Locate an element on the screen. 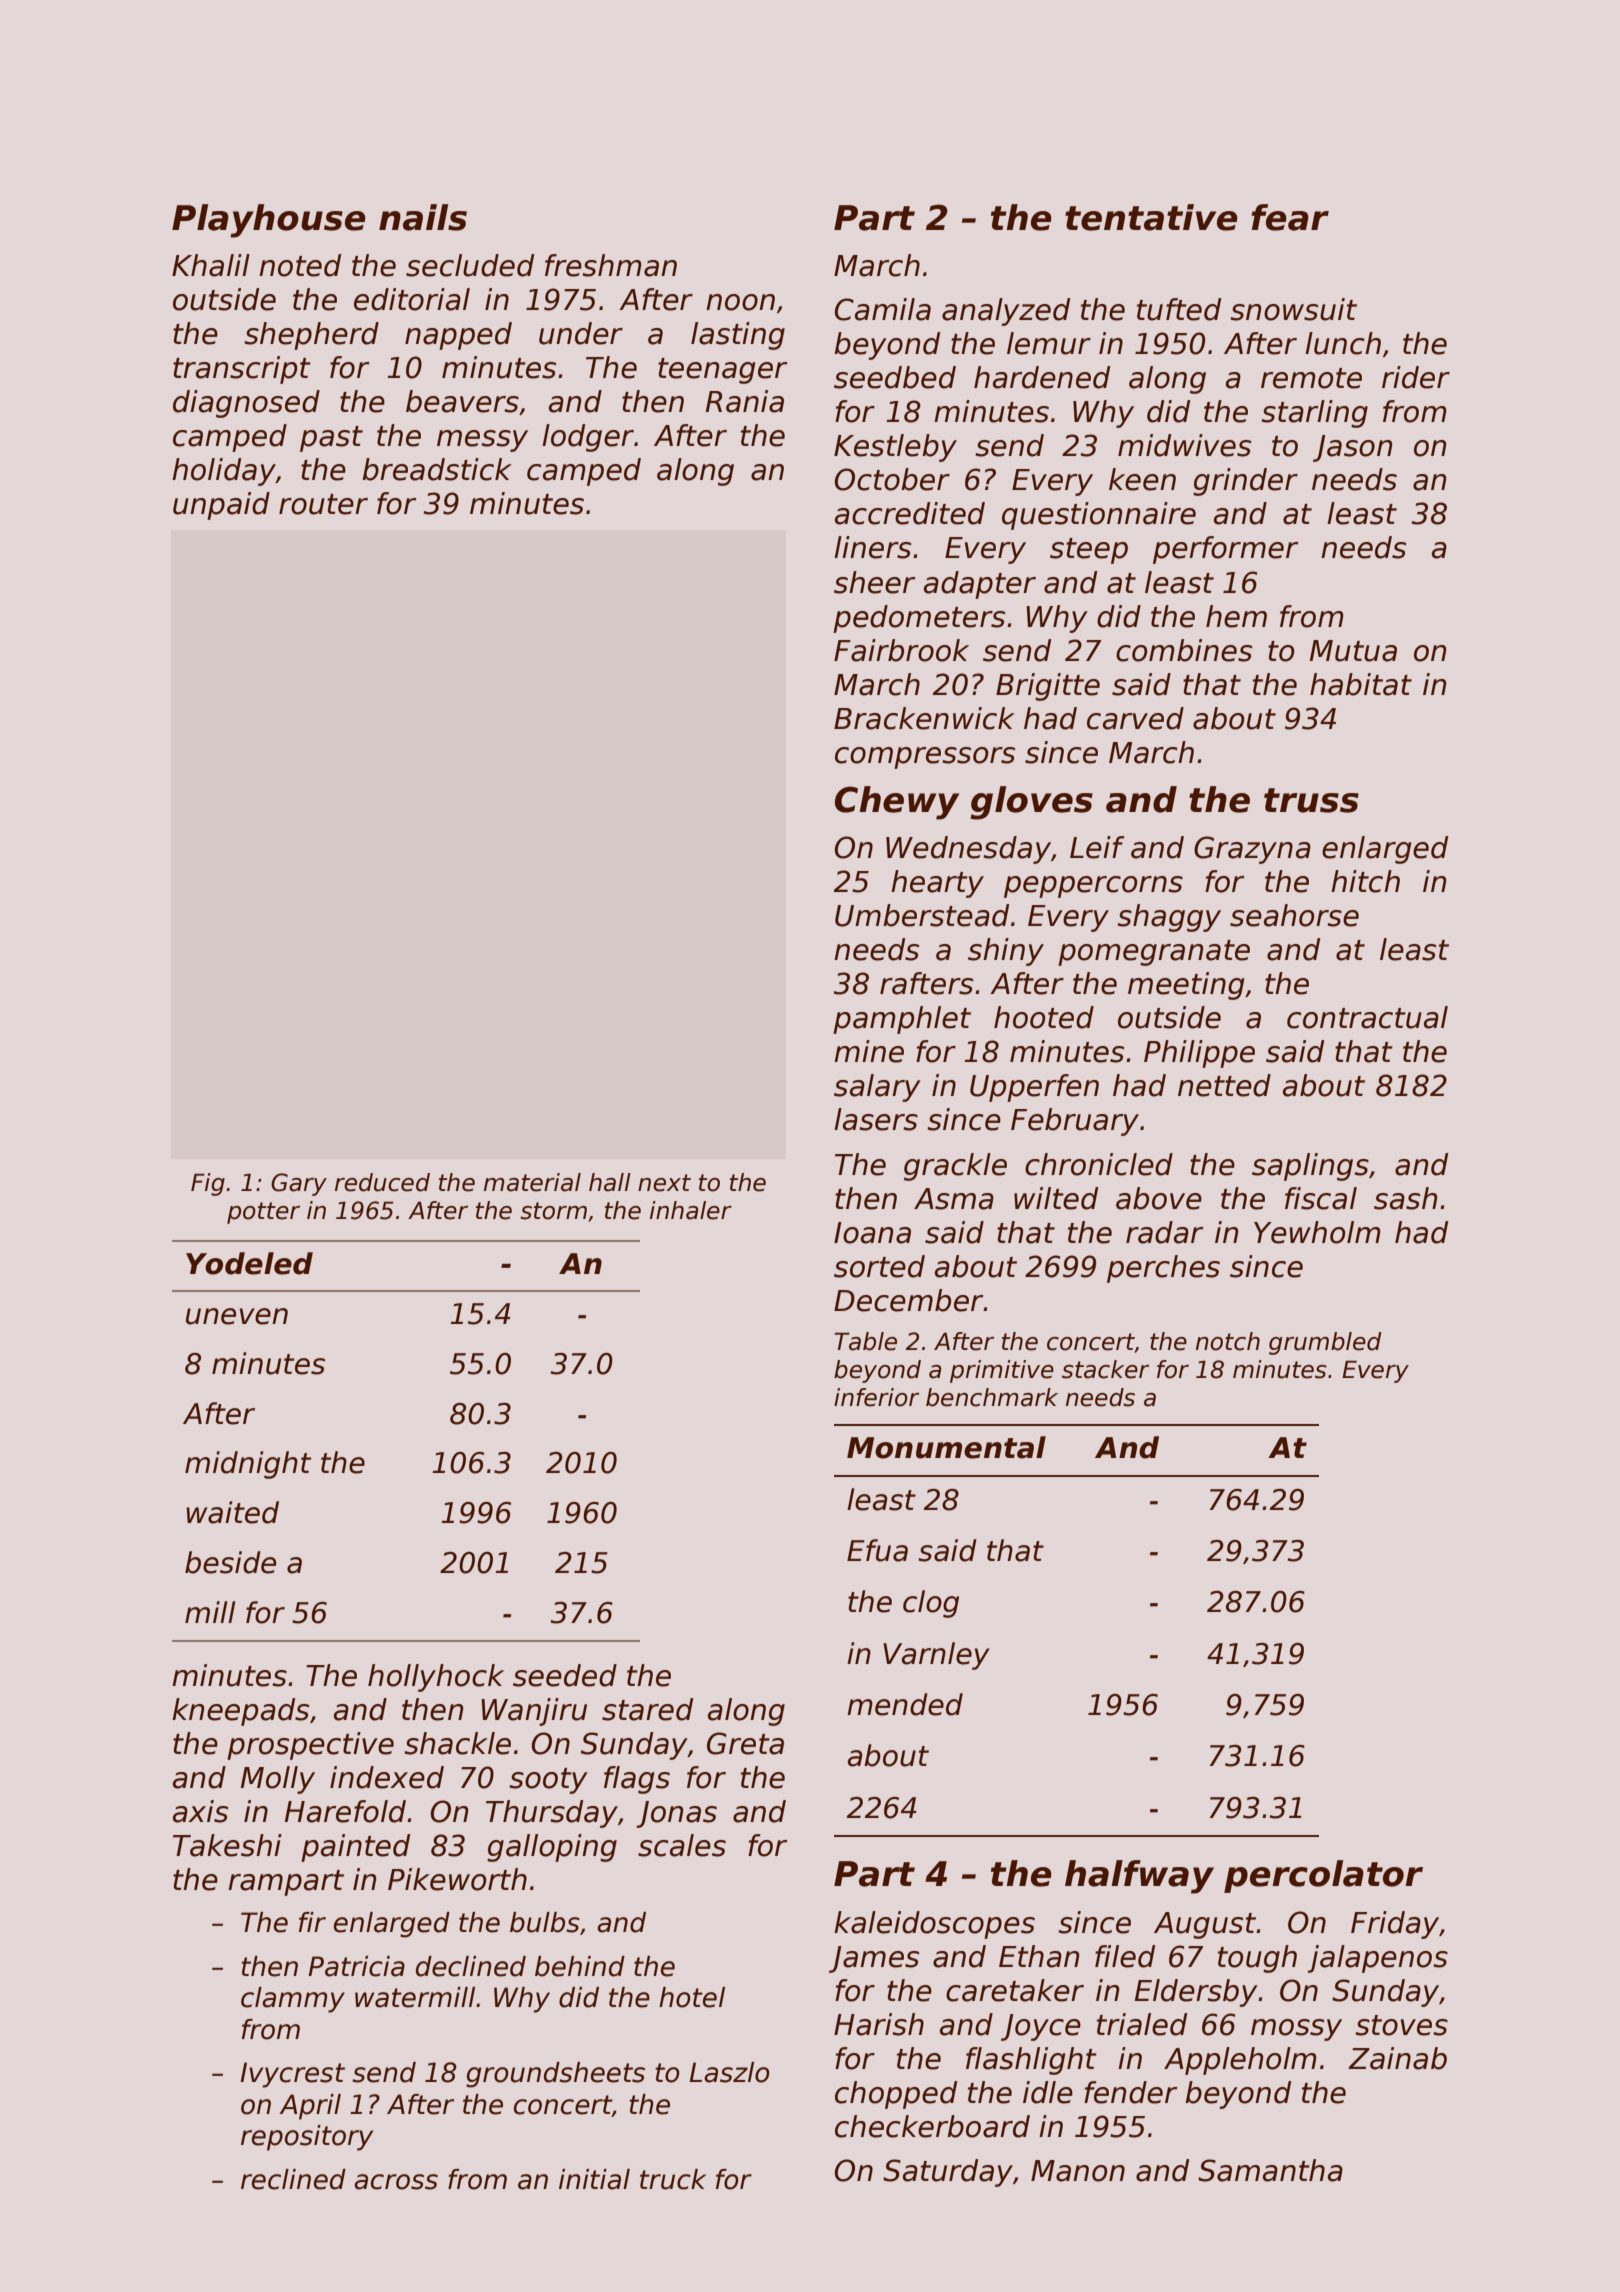 This screenshot has width=1620, height=2292. across is located at coordinates (396, 2182).
